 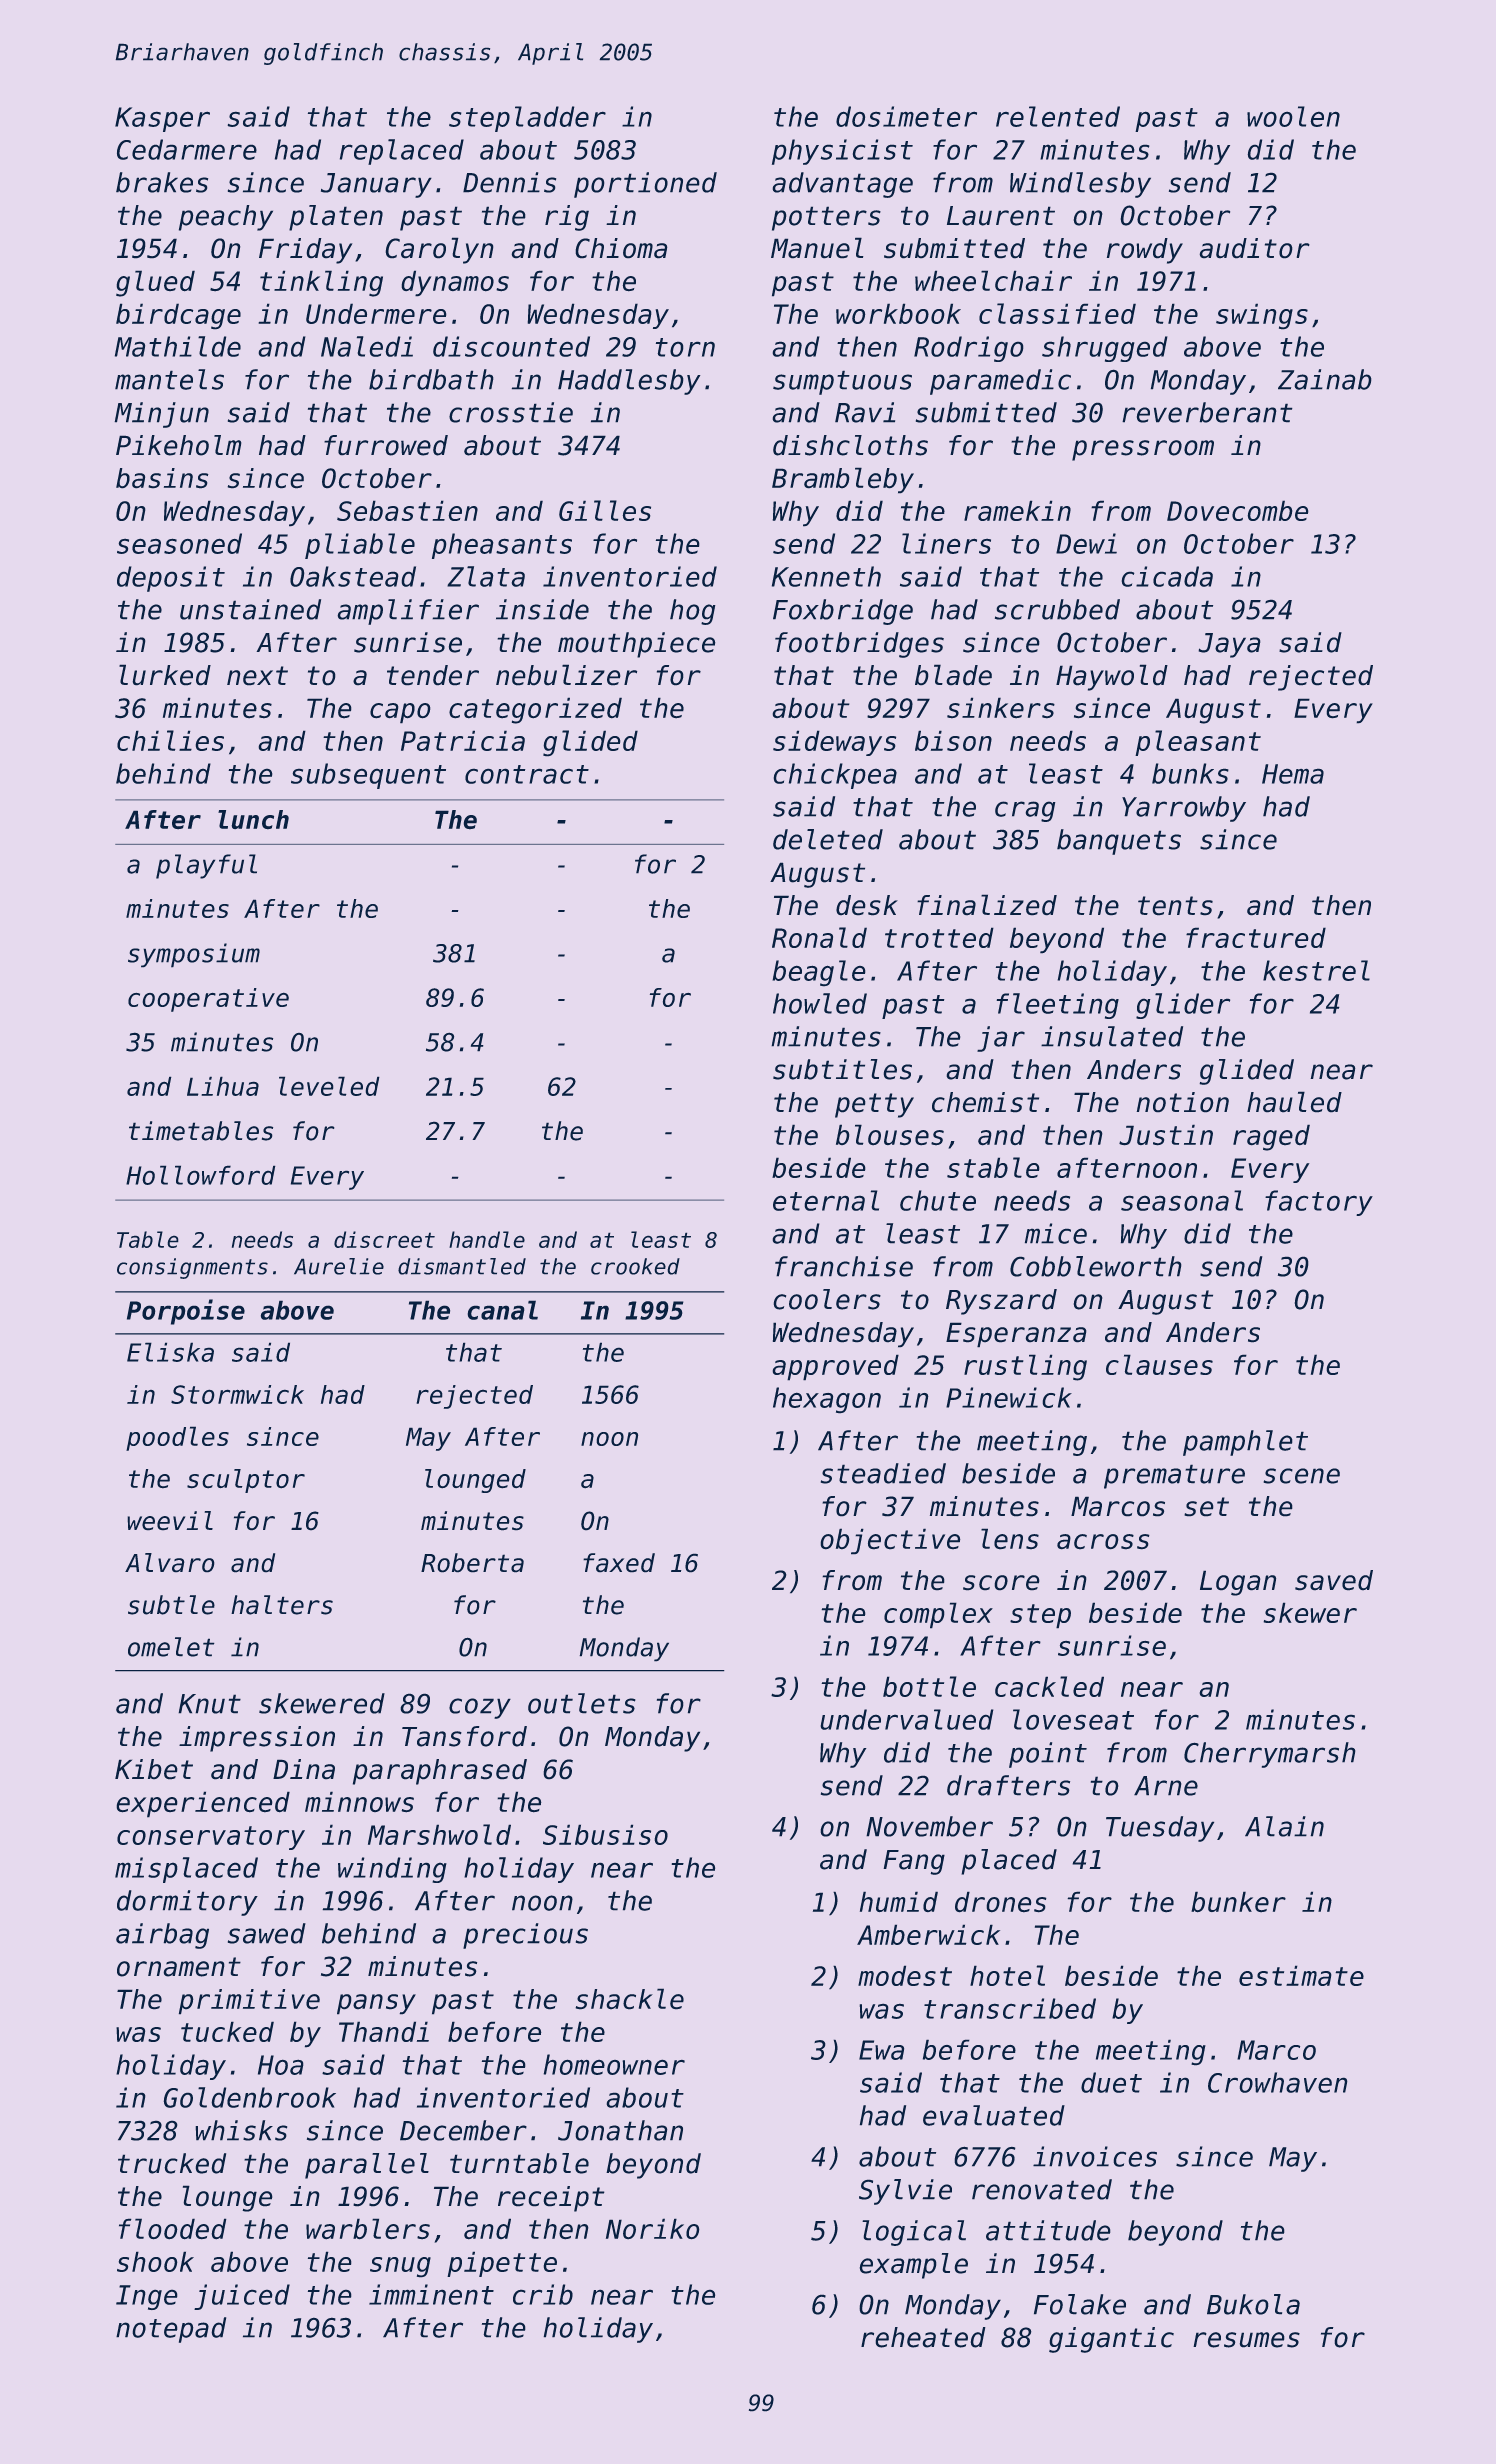 What do you see at coordinates (155, 284) in the screenshot?
I see `glued` at bounding box center [155, 284].
